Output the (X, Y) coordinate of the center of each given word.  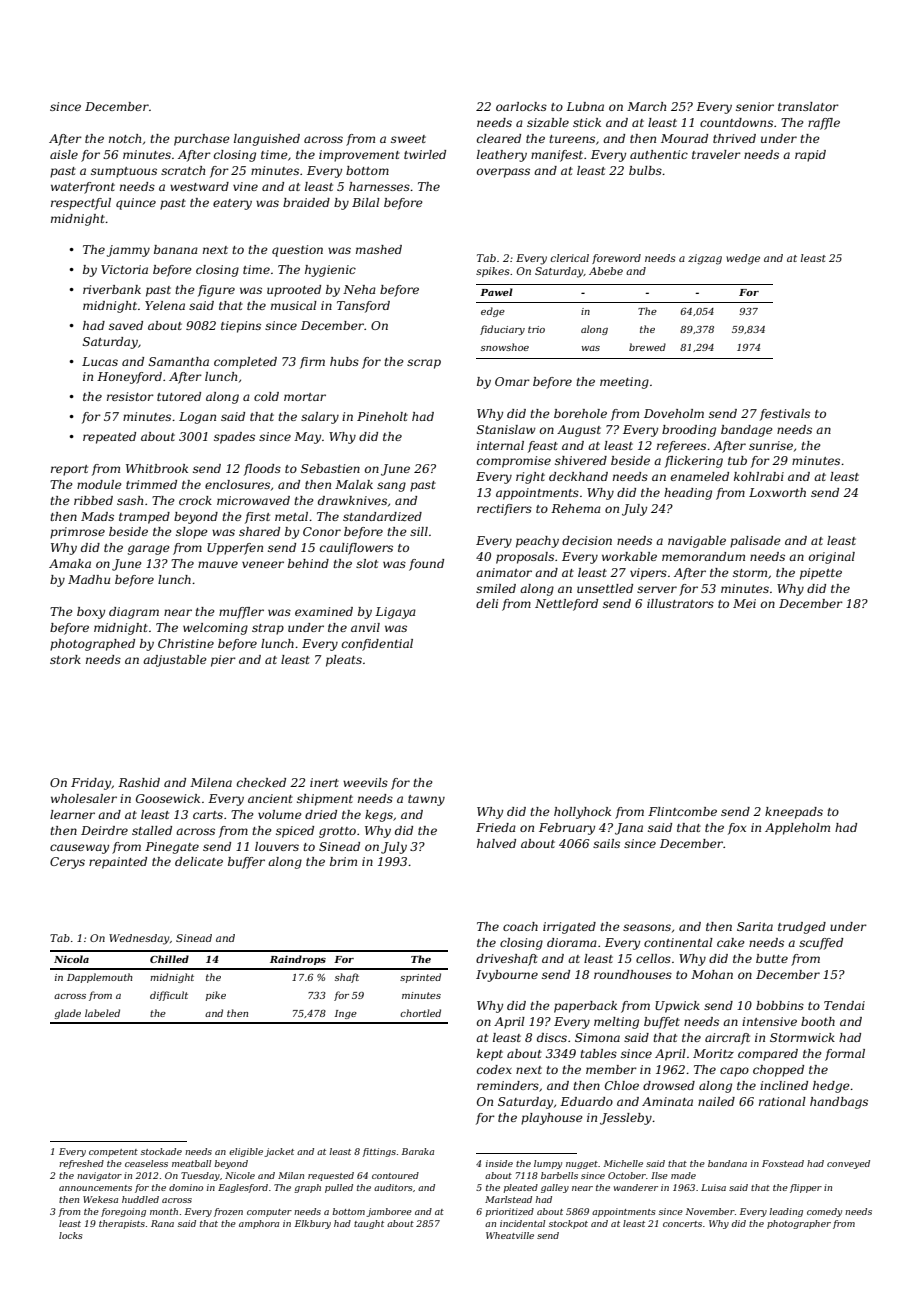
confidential (377, 645)
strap (268, 629)
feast (543, 447)
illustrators (680, 603)
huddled (140, 1199)
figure (216, 291)
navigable (697, 542)
